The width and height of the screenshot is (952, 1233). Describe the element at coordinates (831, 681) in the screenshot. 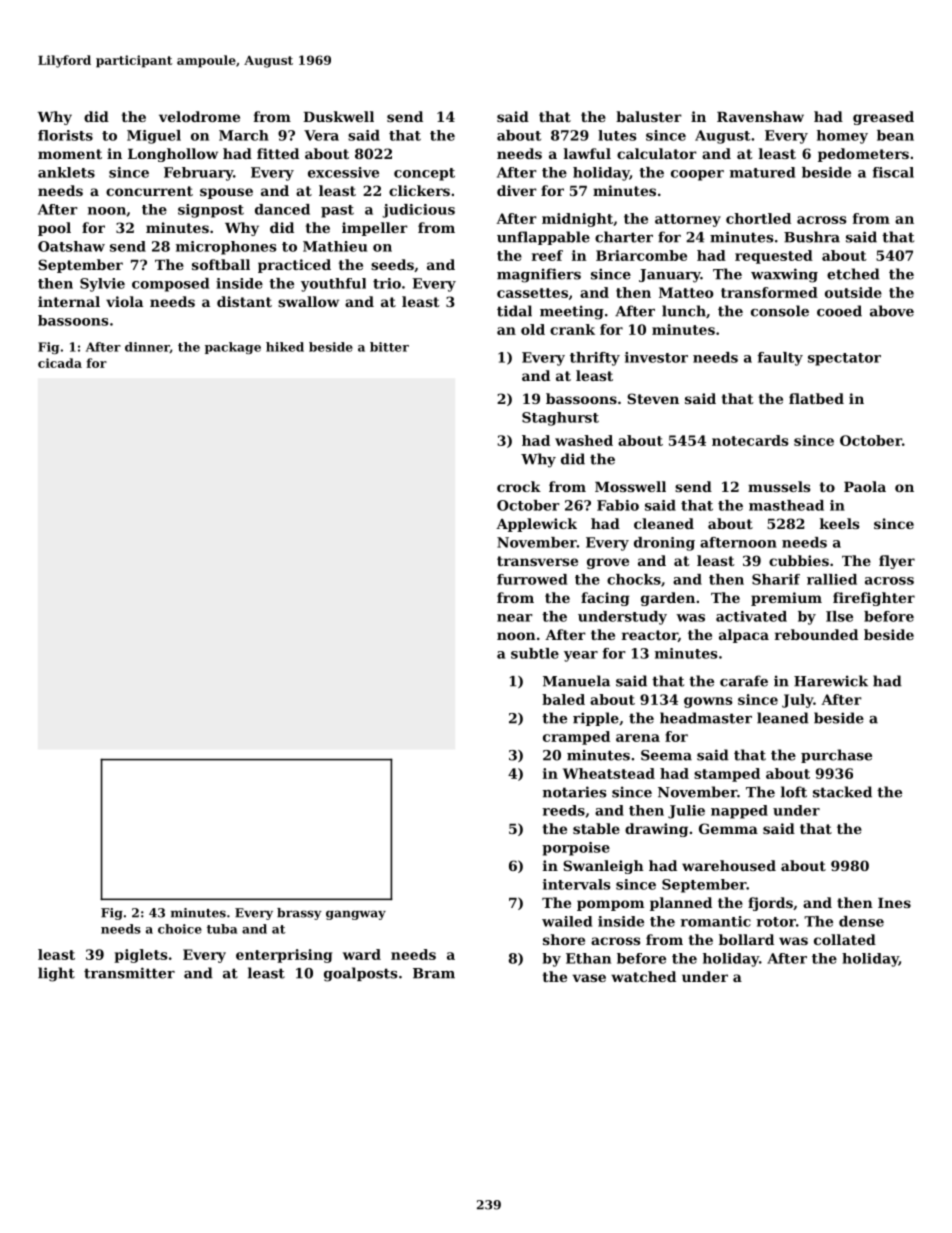

I see `Harewick` at that location.
